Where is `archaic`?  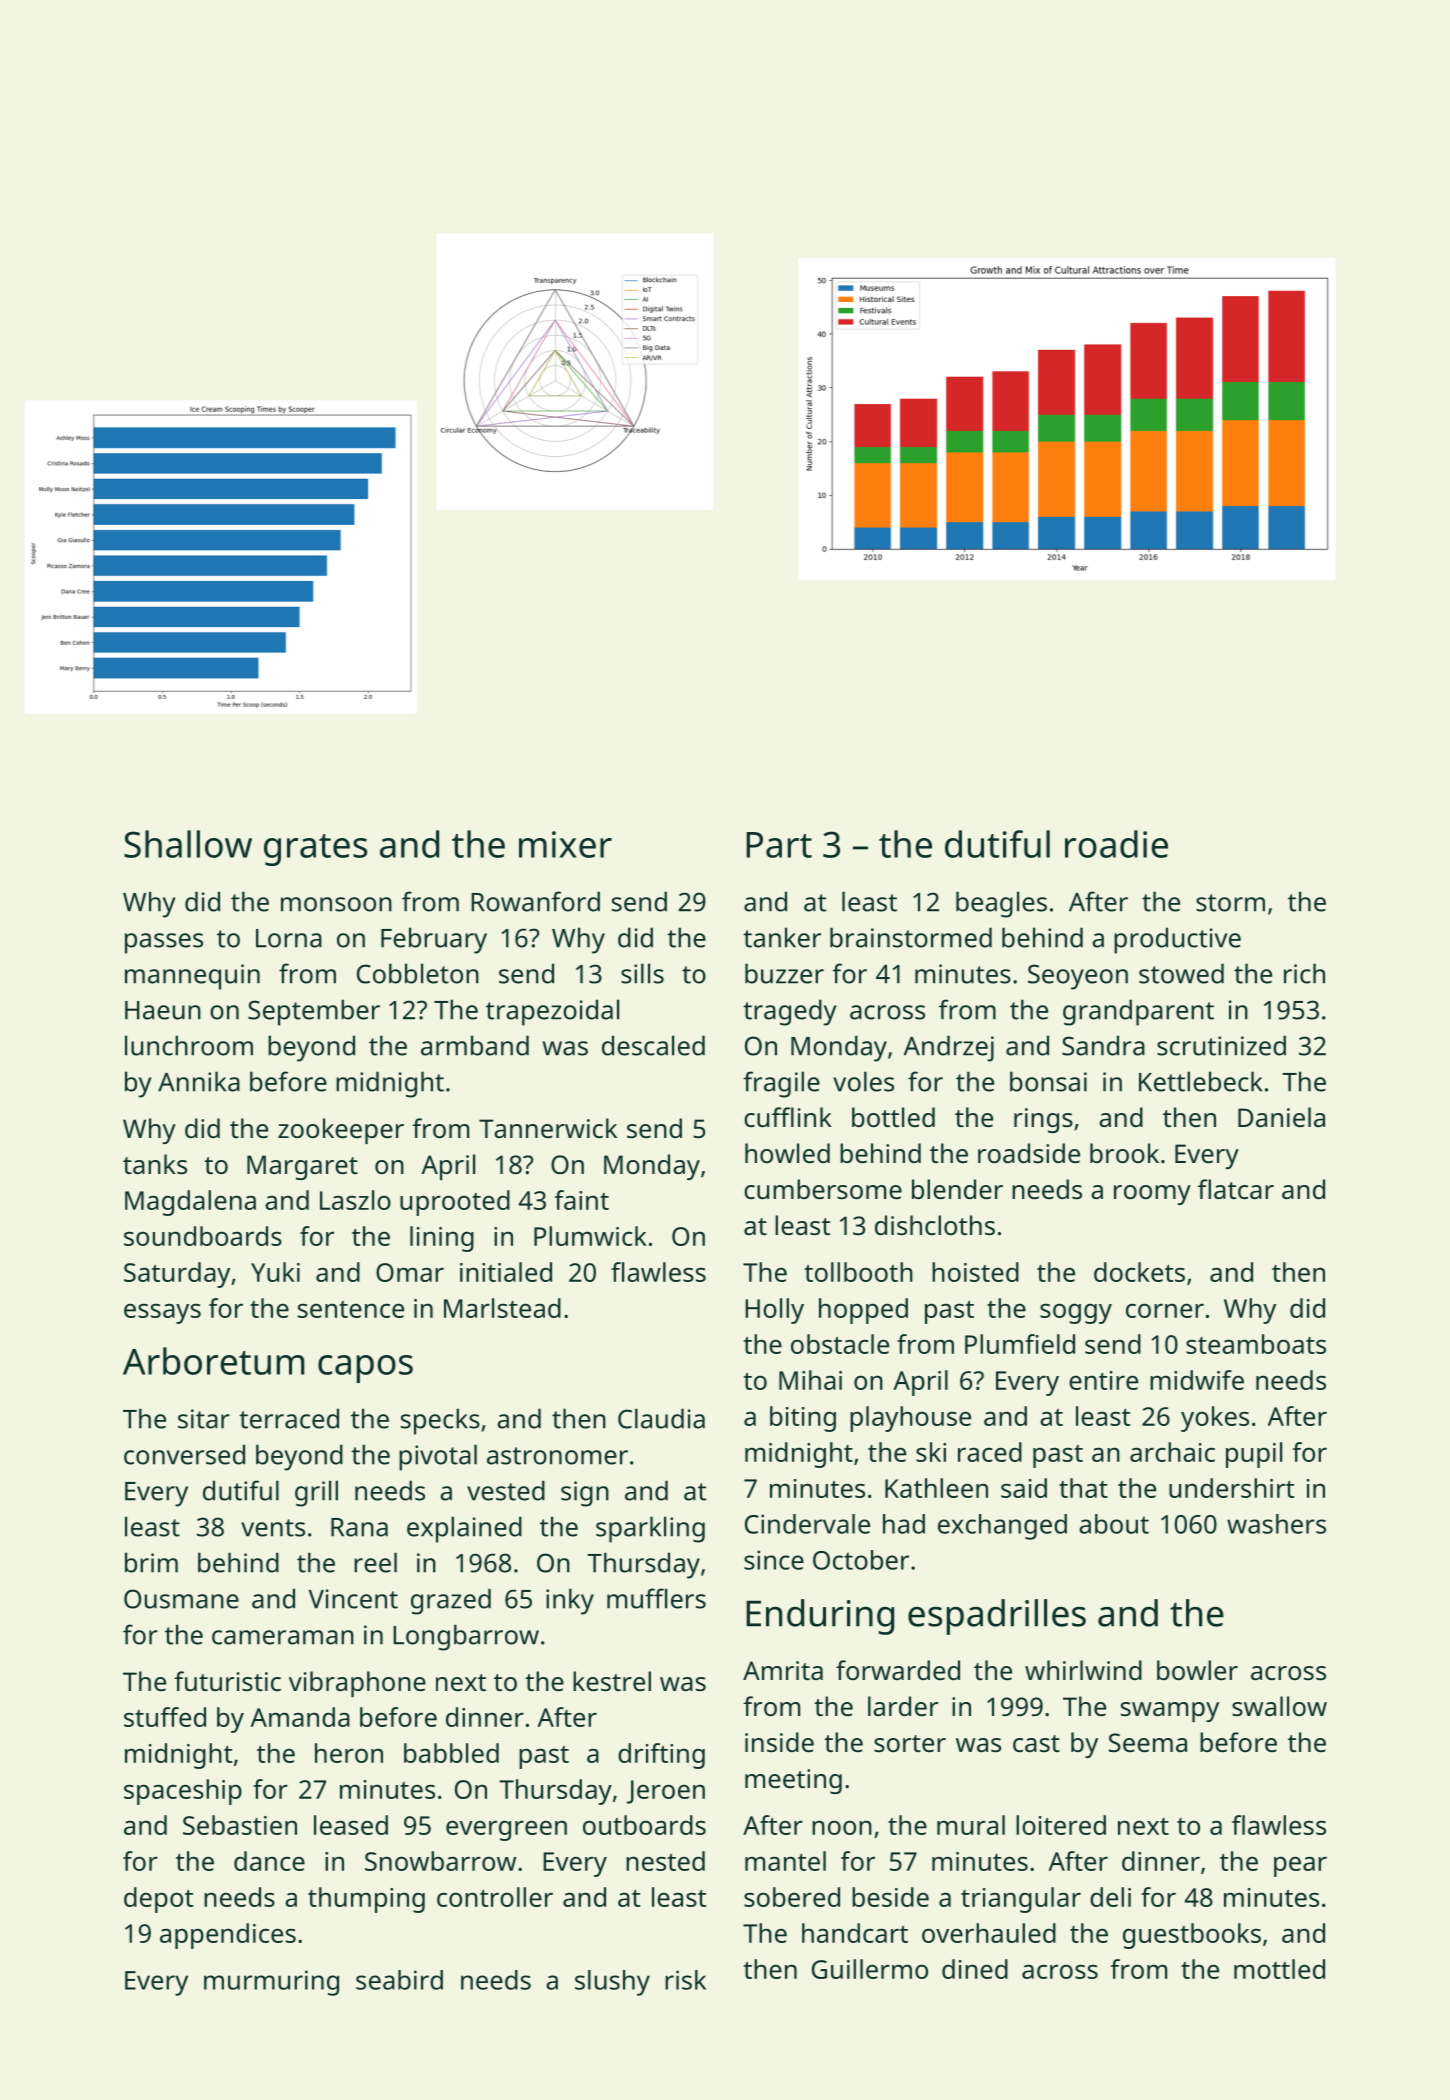
archaic is located at coordinates (1172, 1452).
